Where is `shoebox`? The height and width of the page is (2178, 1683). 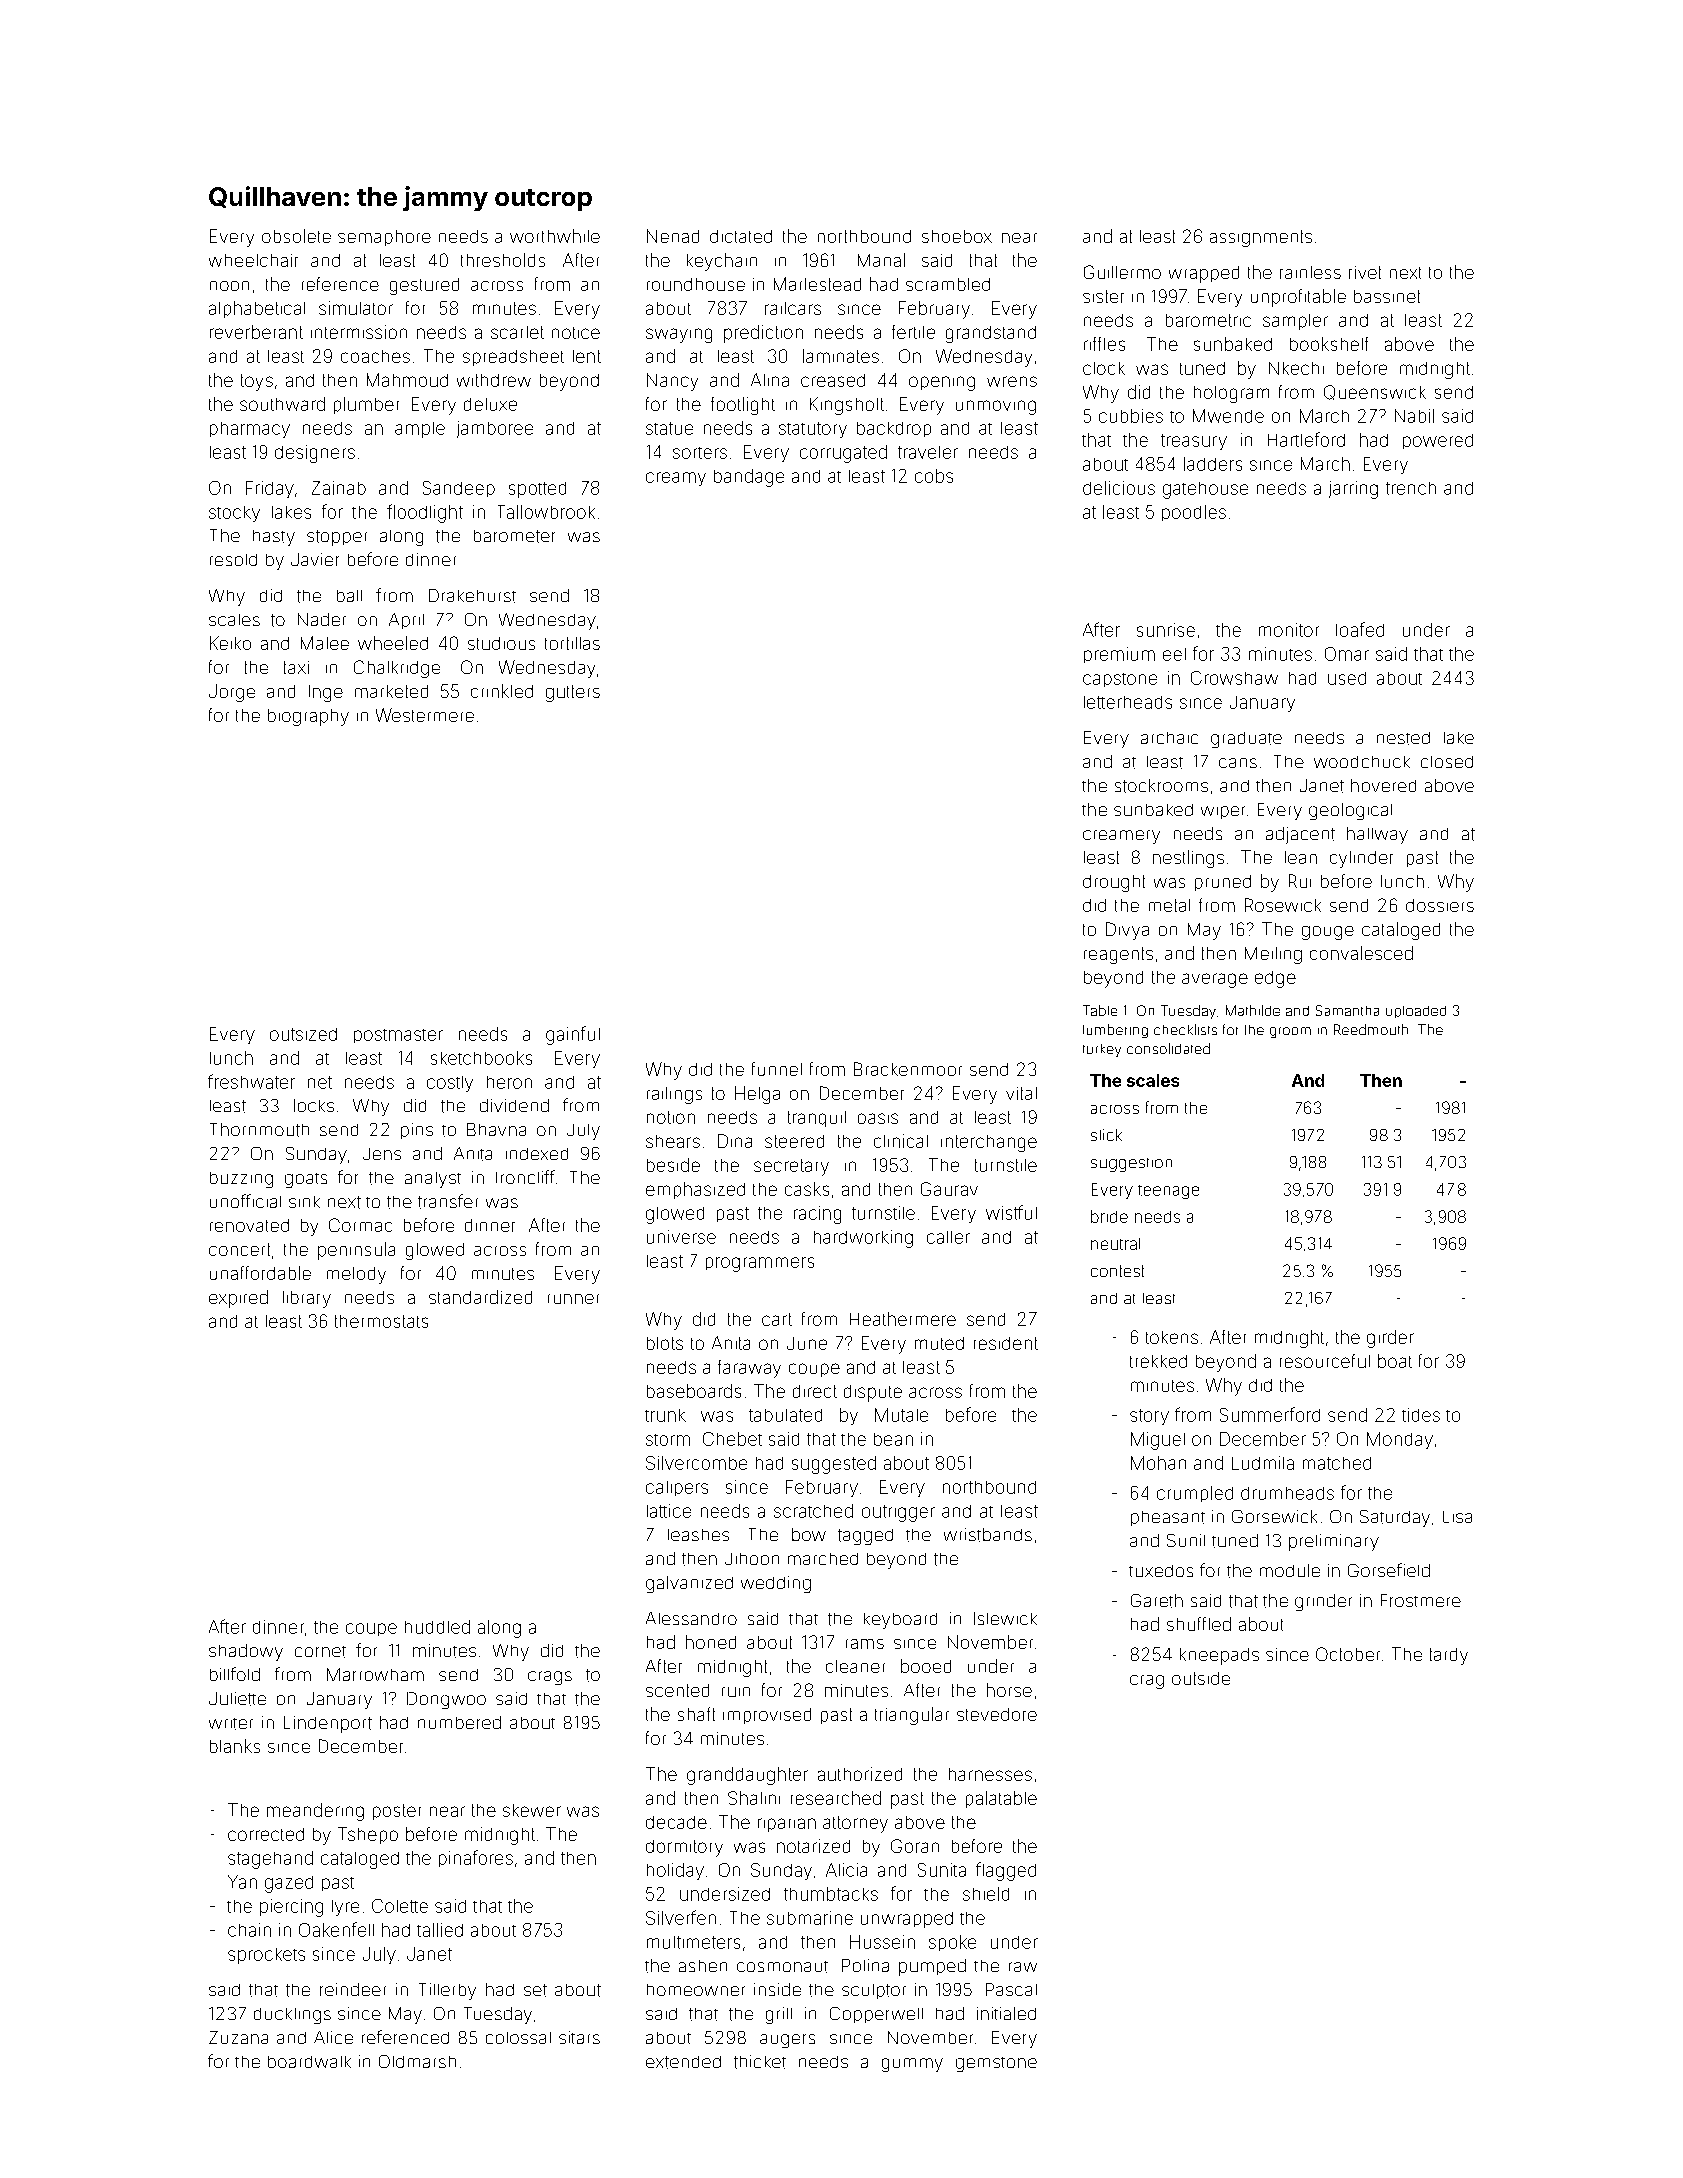 shoebox is located at coordinates (957, 236).
